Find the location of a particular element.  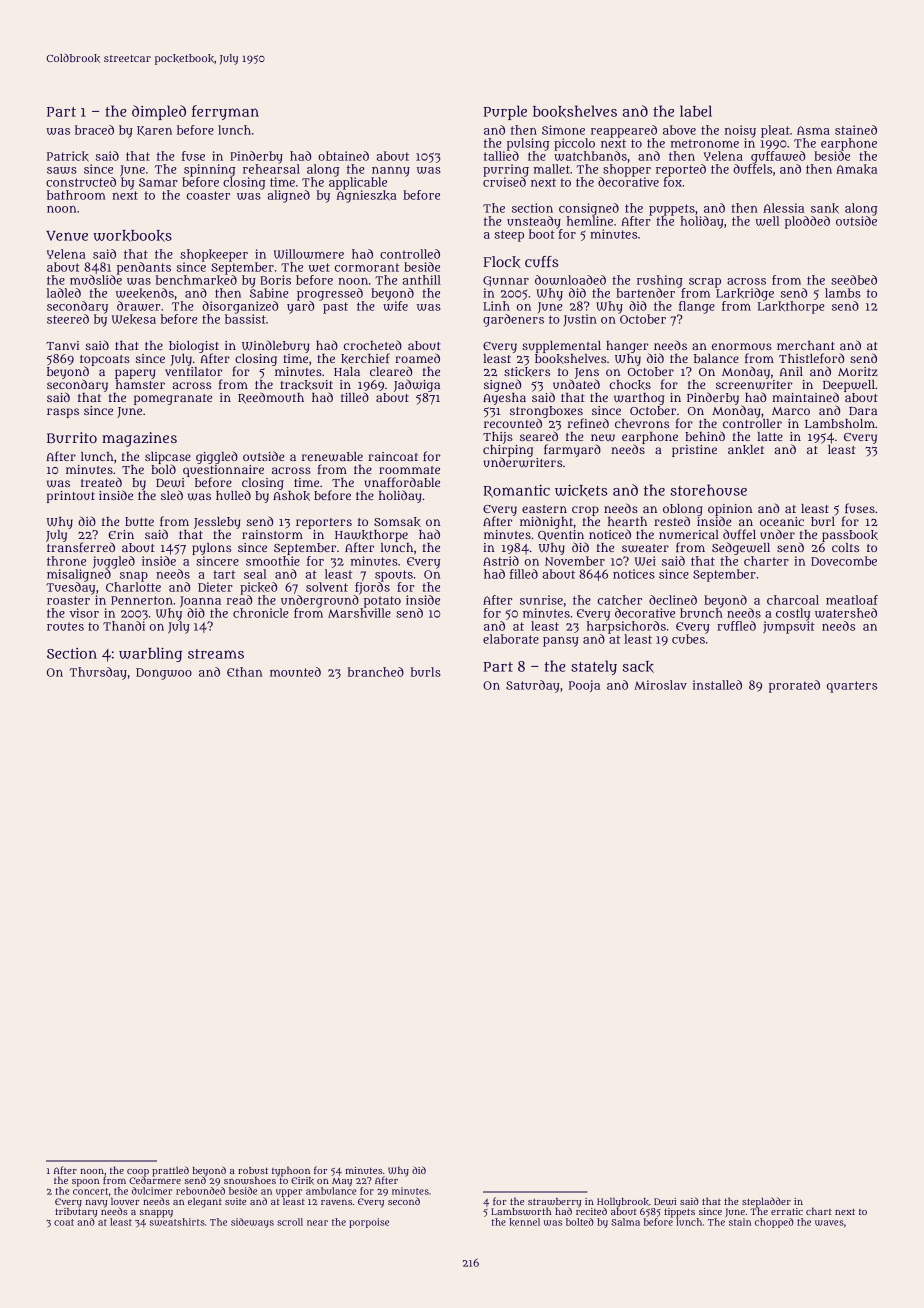

Purple is located at coordinates (505, 112).
